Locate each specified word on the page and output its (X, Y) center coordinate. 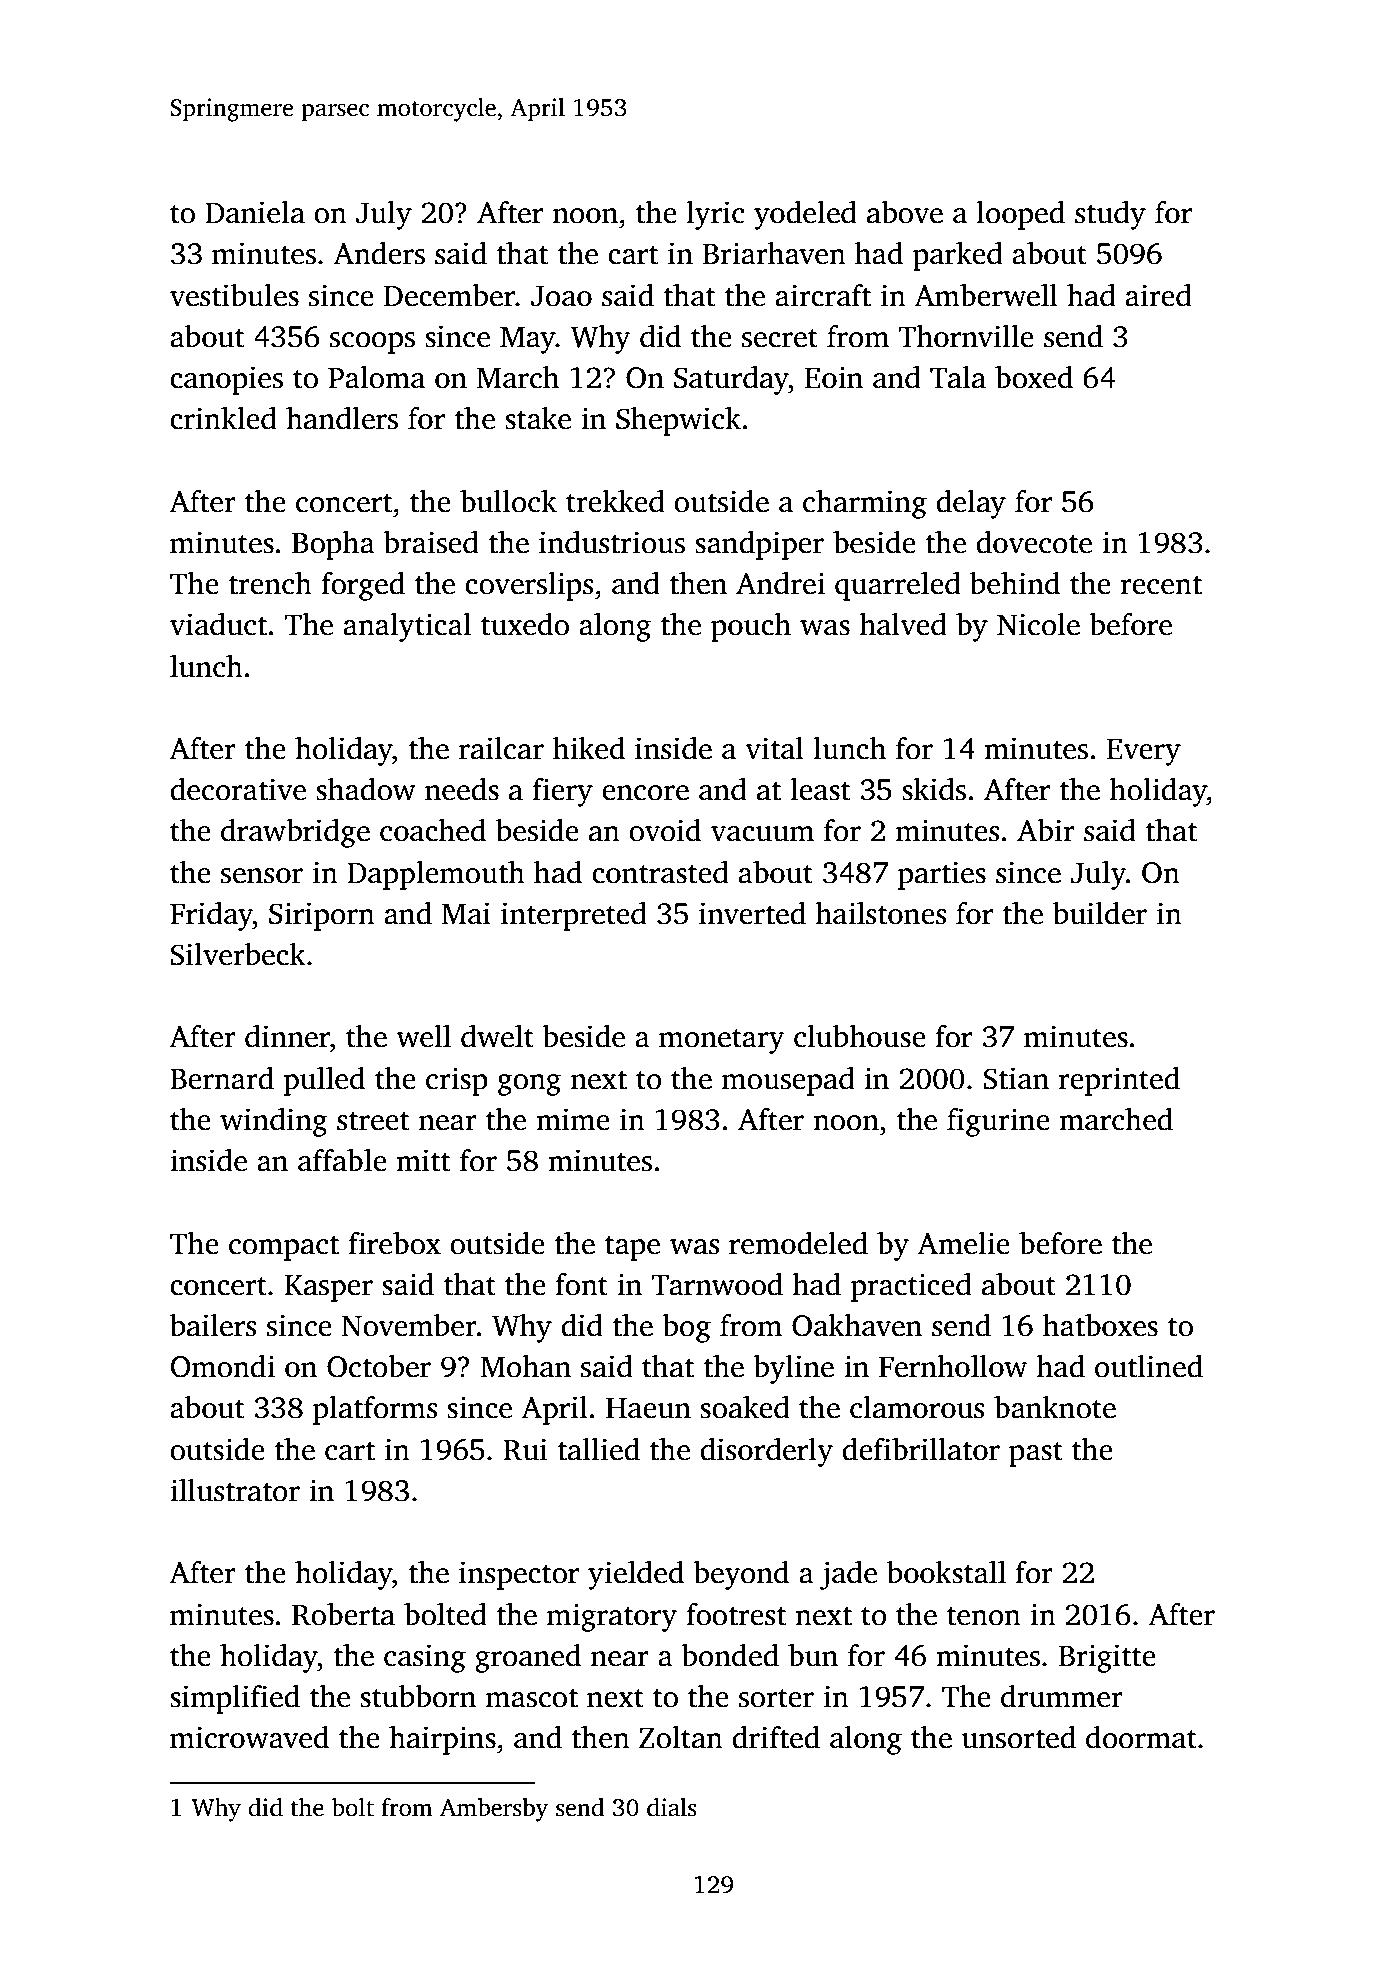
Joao (561, 296)
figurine (998, 1122)
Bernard (222, 1078)
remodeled (798, 1243)
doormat (1141, 1737)
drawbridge (295, 833)
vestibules (234, 295)
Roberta (343, 1614)
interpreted (574, 916)
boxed (1034, 377)
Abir (1046, 830)
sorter (776, 1698)
